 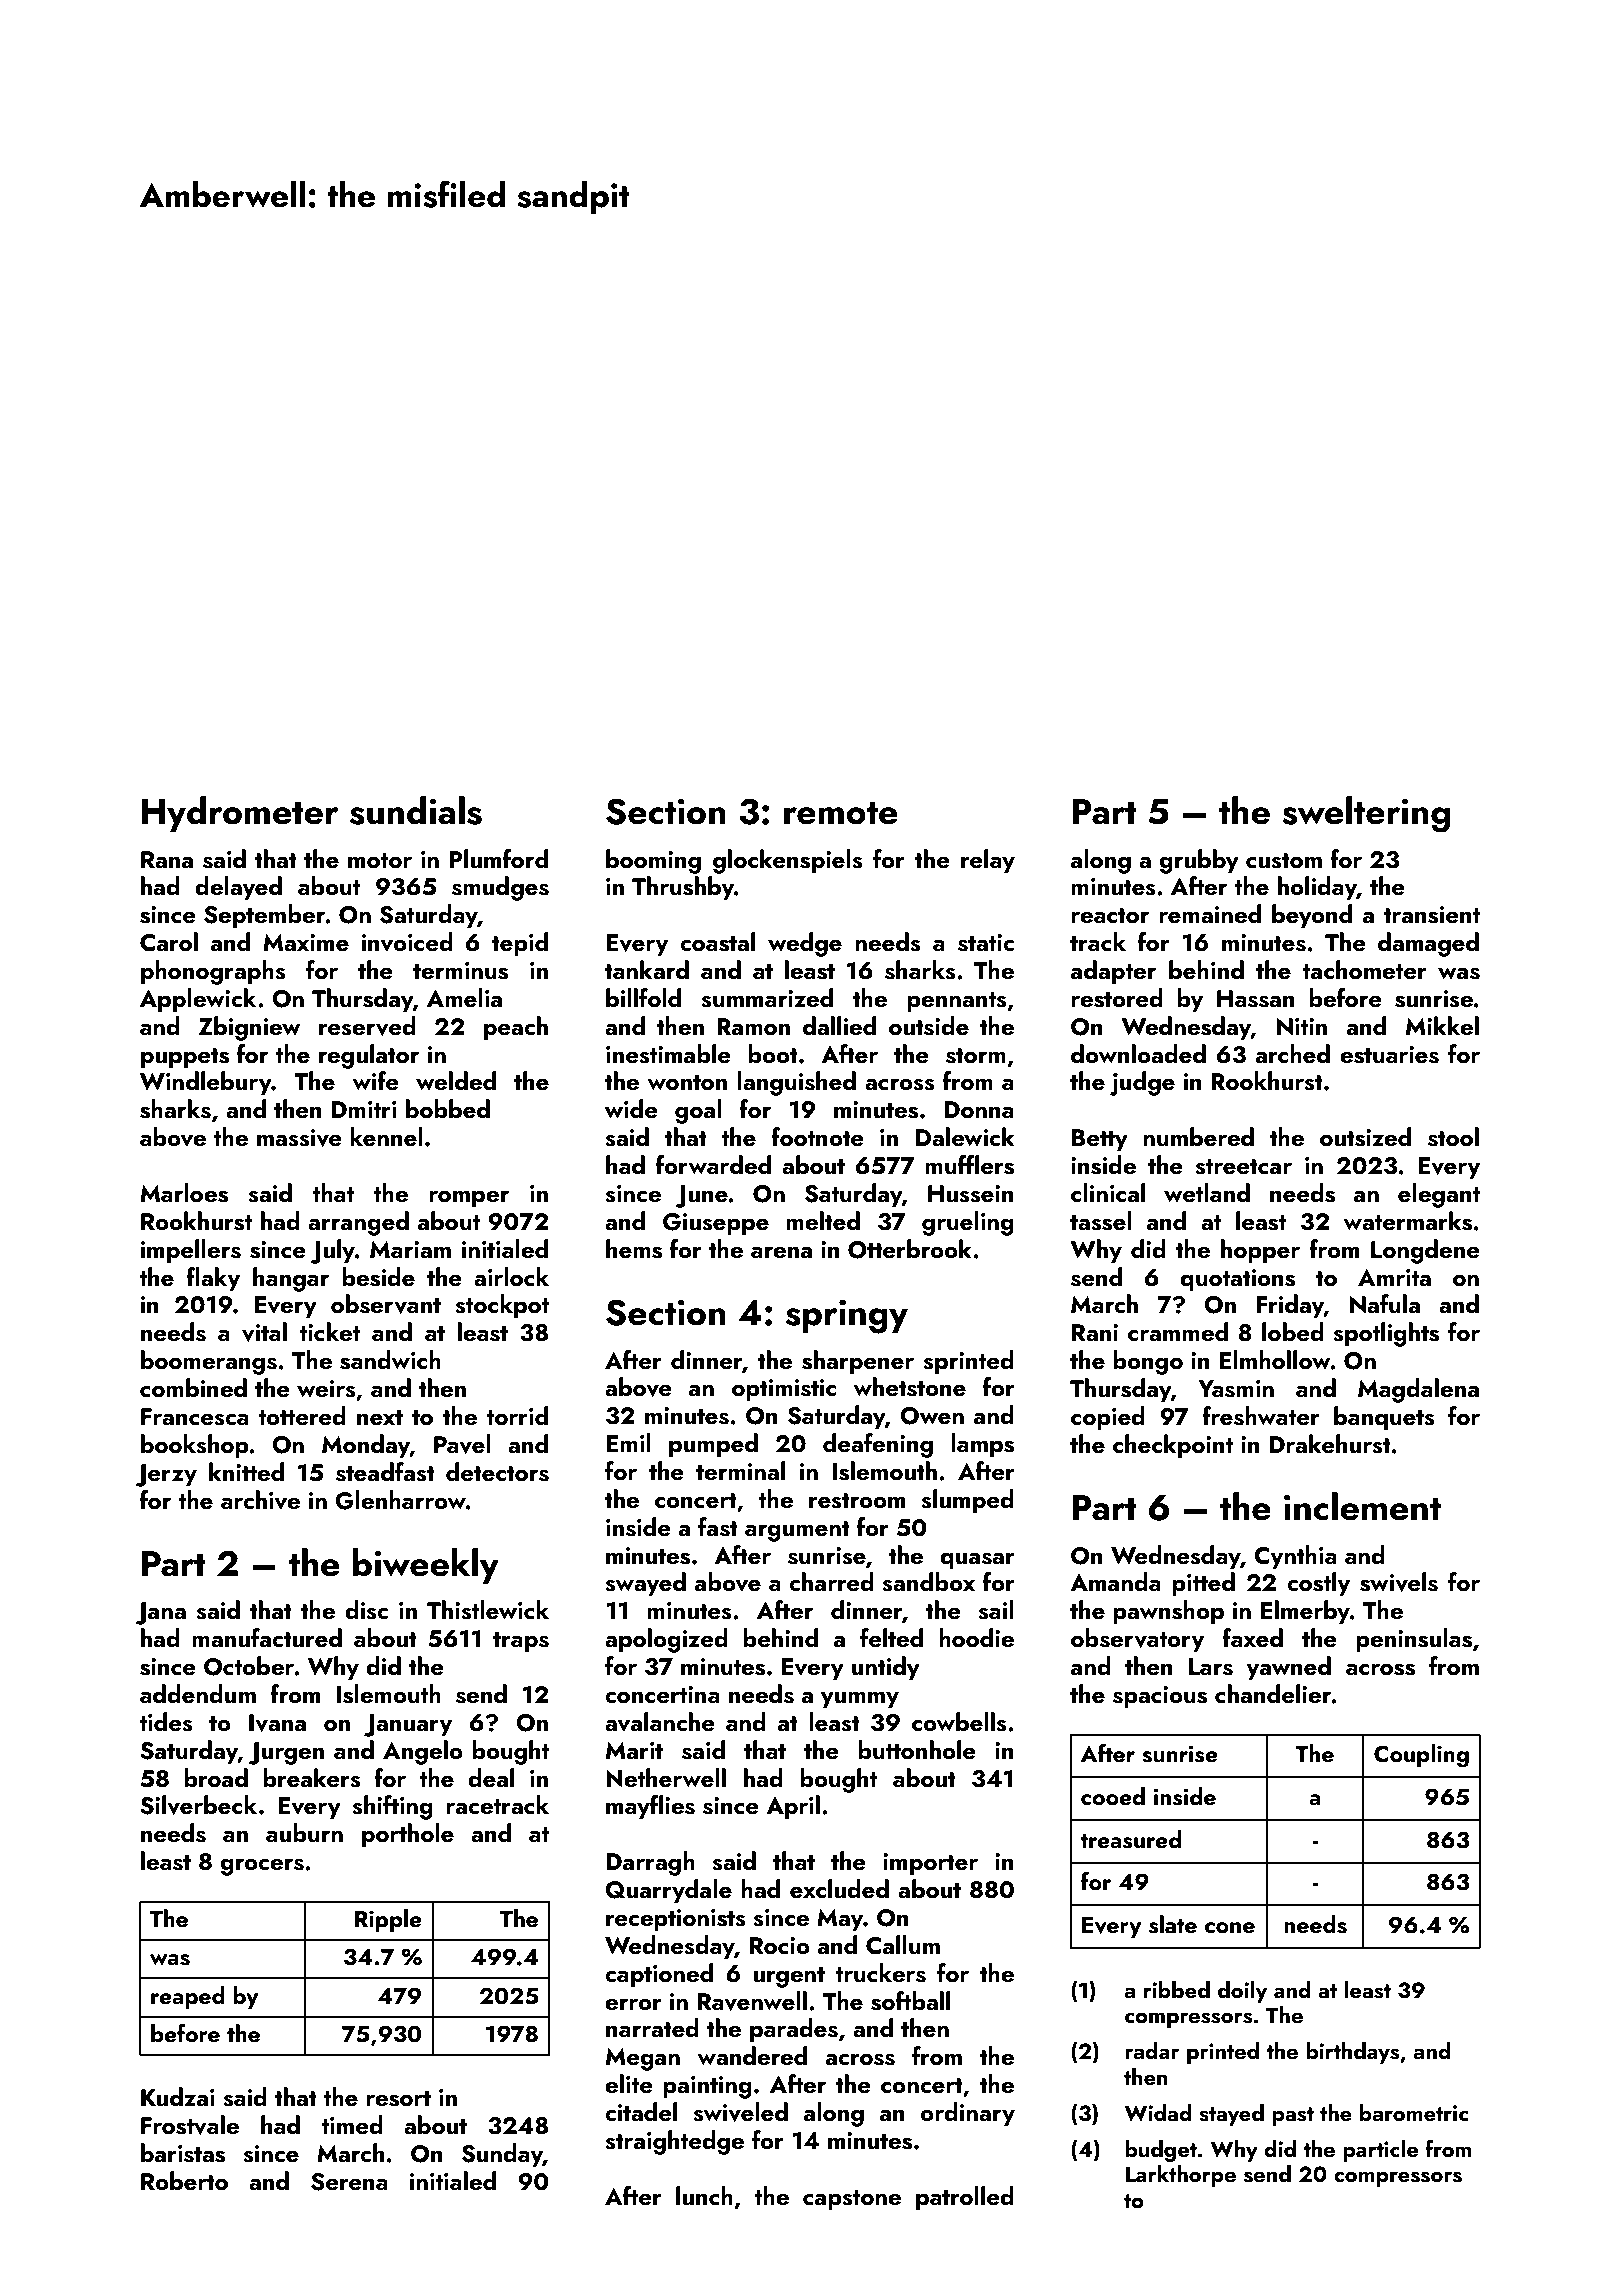 What do you see at coordinates (1439, 1195) in the document?
I see `elegant` at bounding box center [1439, 1195].
